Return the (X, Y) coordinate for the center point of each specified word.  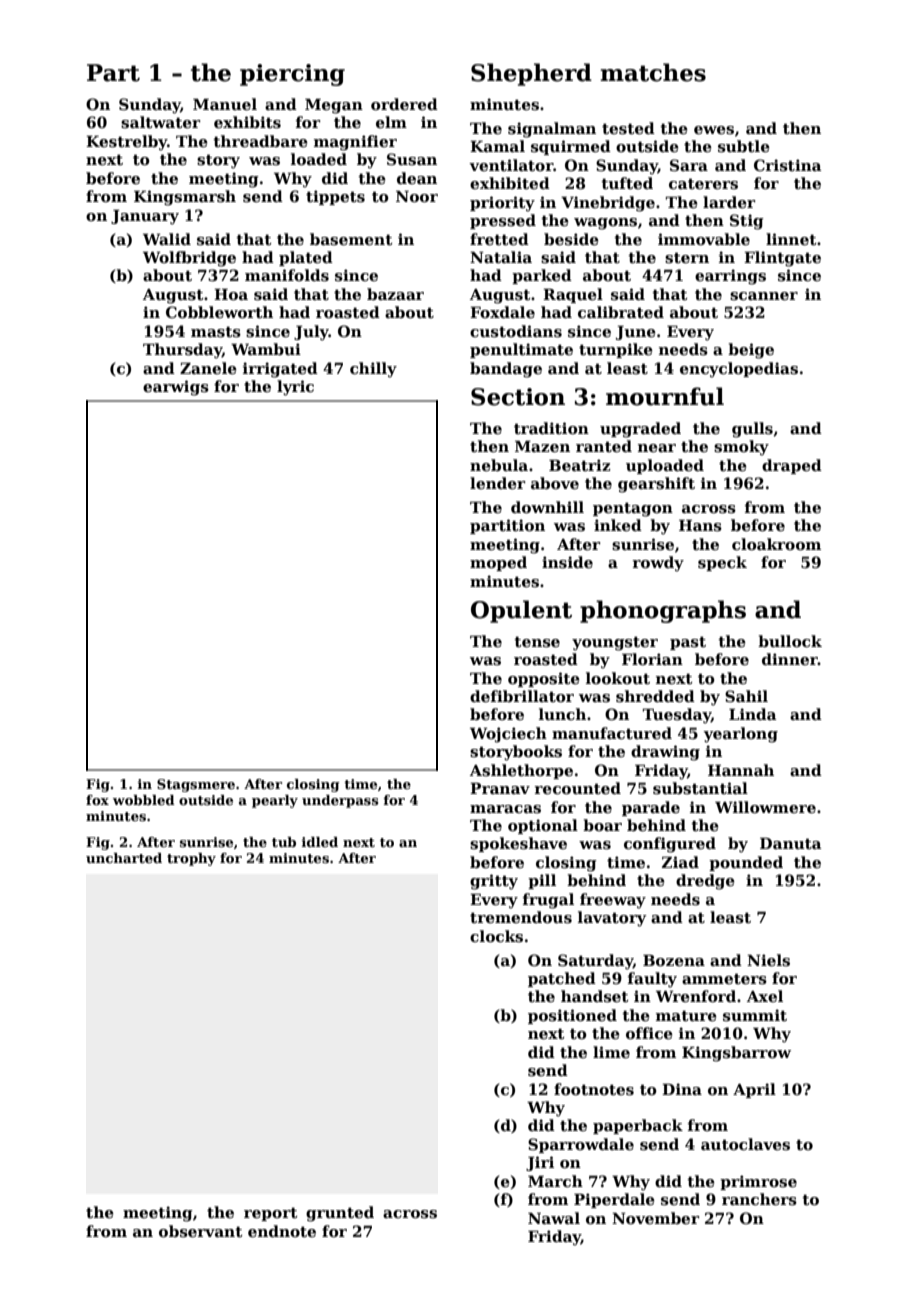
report (271, 1214)
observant (201, 1231)
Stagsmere (196, 785)
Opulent (521, 611)
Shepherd (531, 74)
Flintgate (782, 259)
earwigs (176, 388)
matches (653, 72)
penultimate (521, 350)
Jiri (540, 1163)
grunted (340, 1214)
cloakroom (776, 544)
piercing (292, 75)
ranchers (759, 1199)
